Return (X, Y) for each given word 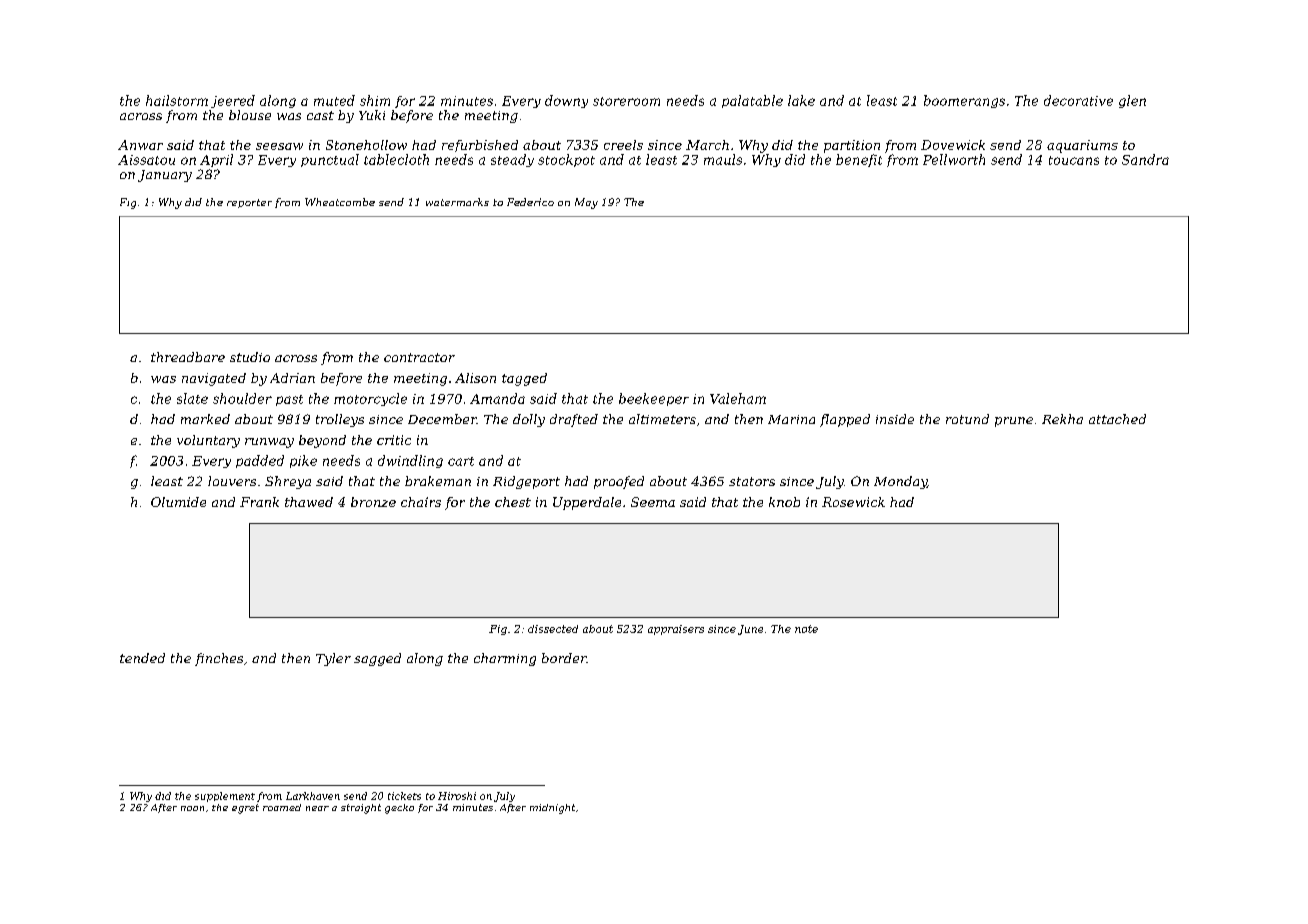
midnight (552, 809)
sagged (377, 659)
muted (334, 100)
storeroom (626, 101)
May (586, 203)
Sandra (1145, 159)
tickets (404, 796)
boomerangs (964, 101)
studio (250, 357)
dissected (553, 629)
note (806, 629)
